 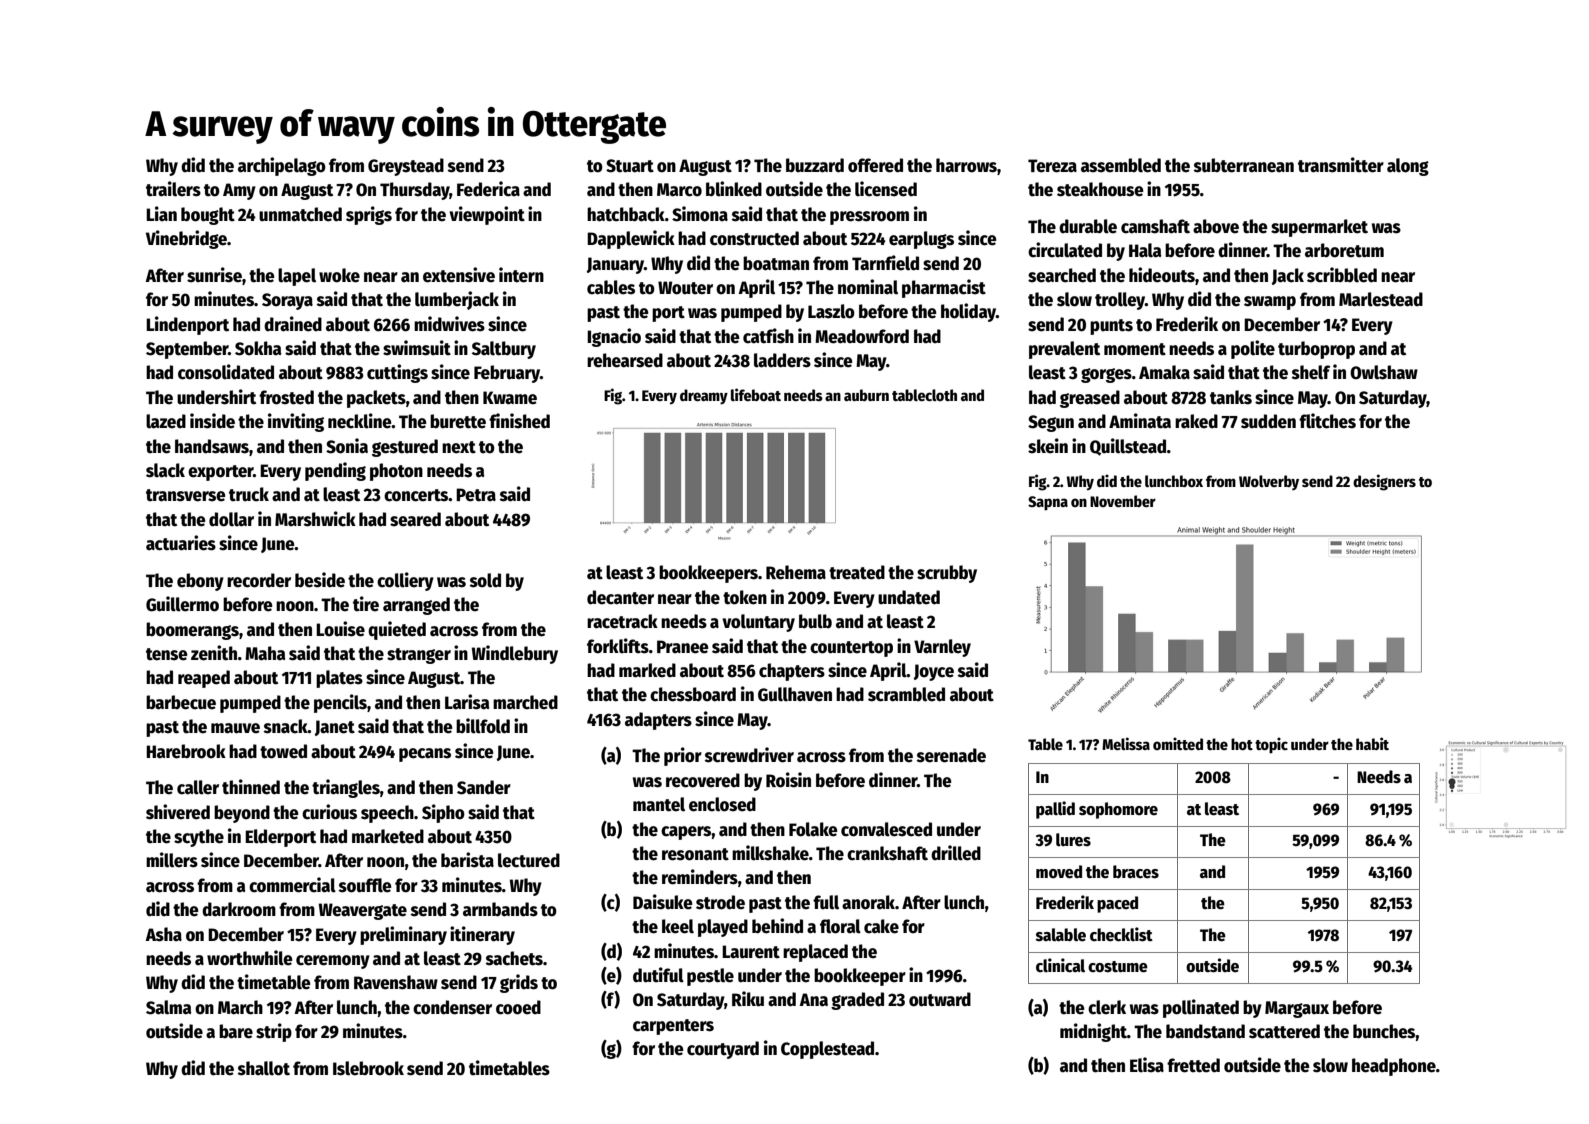 I want to click on Islebrook, so click(x=368, y=1068).
